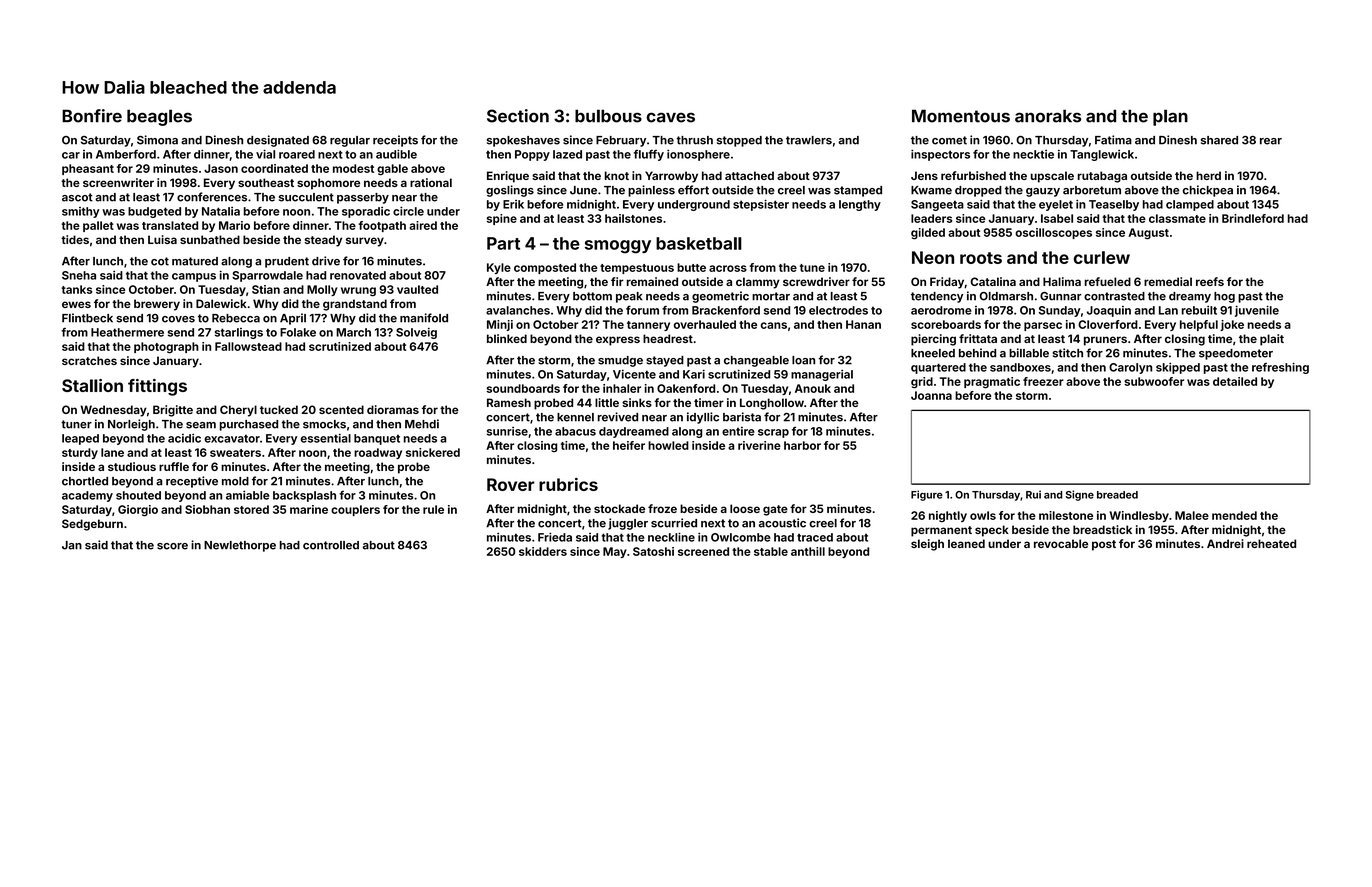 This document has height=887, width=1372. I want to click on anthill, so click(808, 551).
